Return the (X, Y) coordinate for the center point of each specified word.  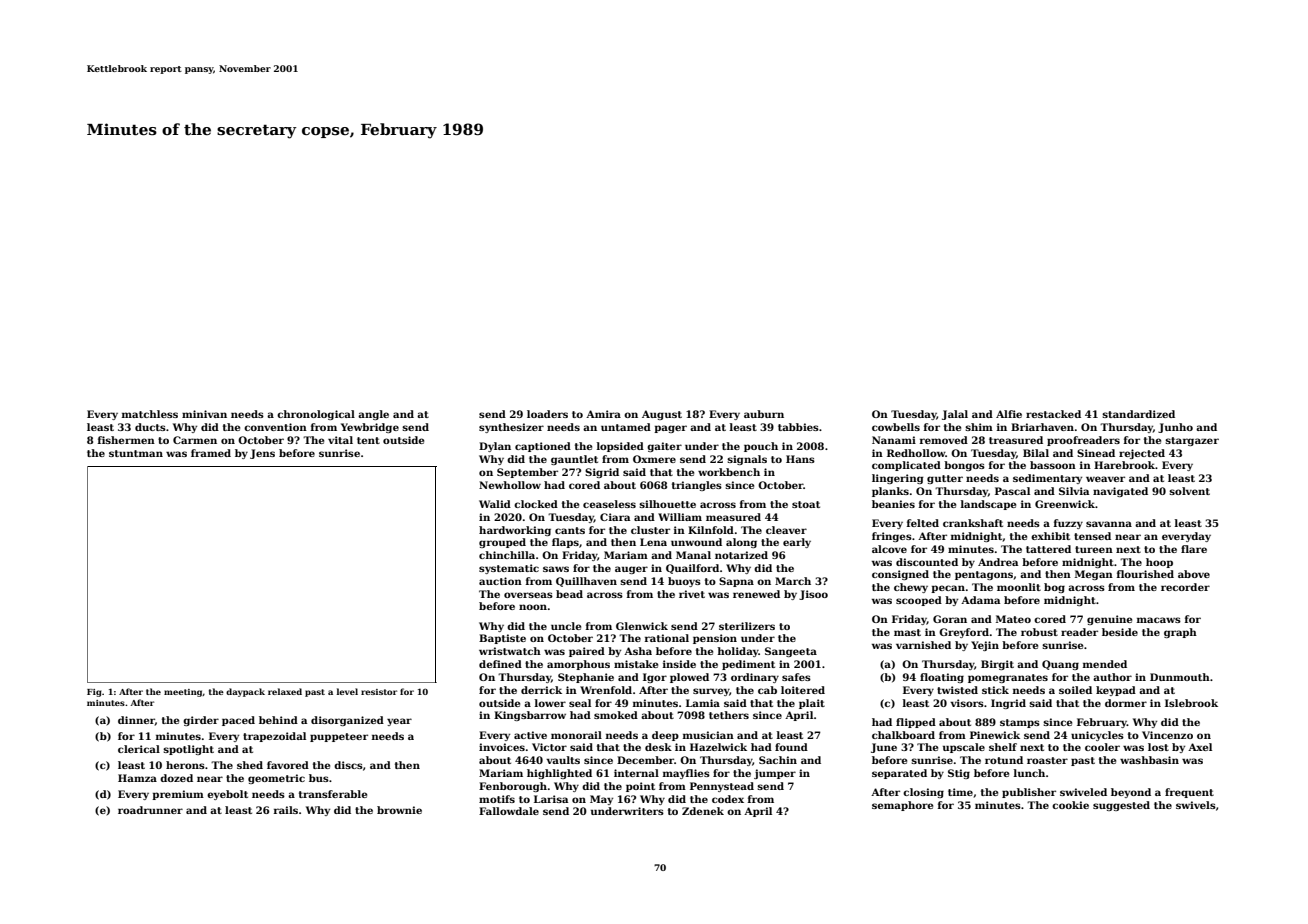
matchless (150, 414)
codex (728, 799)
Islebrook (1191, 703)
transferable (333, 794)
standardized (1138, 414)
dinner (136, 721)
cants (570, 530)
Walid (495, 504)
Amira (603, 414)
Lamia (703, 703)
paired (587, 652)
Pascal (1012, 491)
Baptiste (502, 639)
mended (1105, 664)
